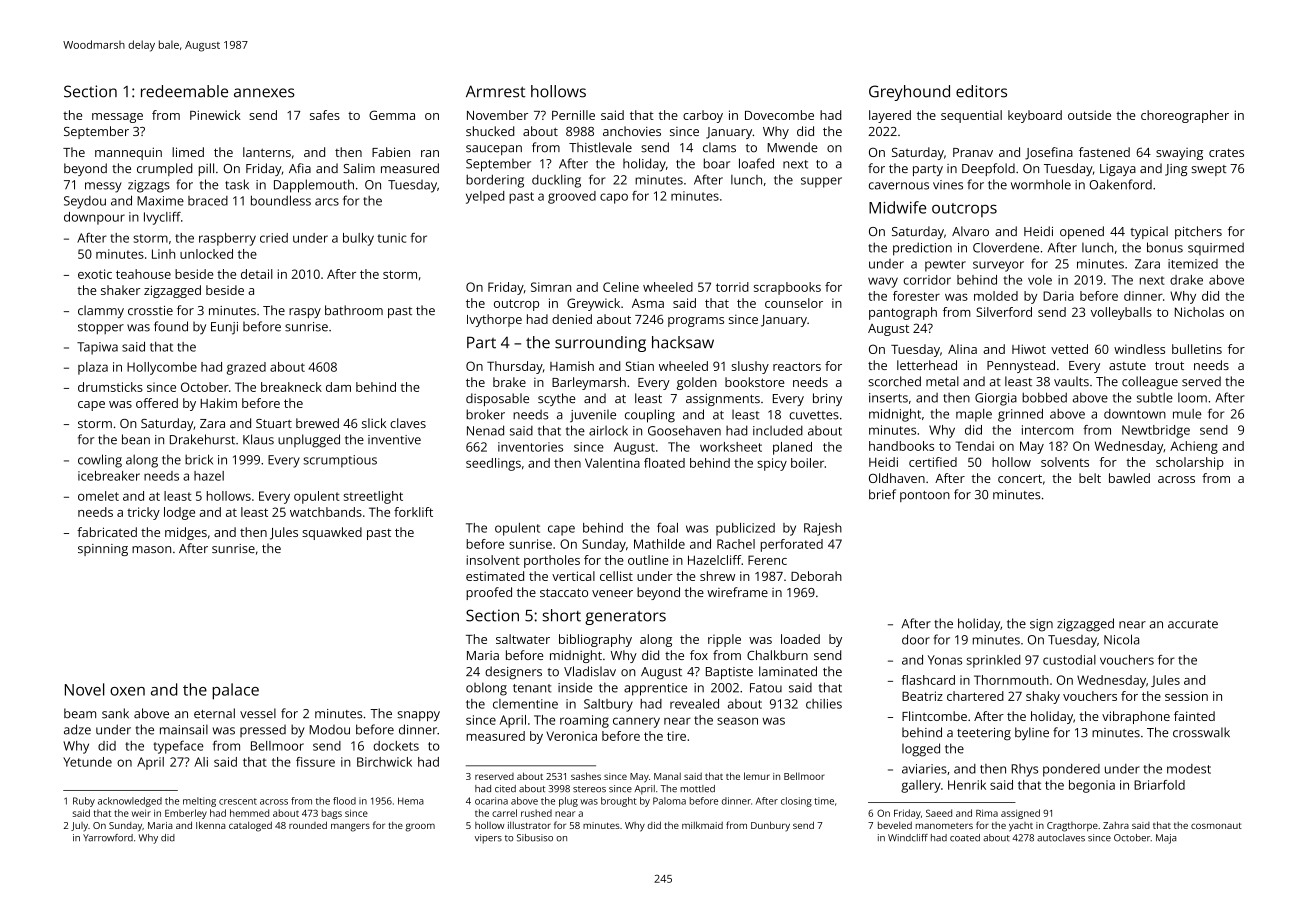  Describe the element at coordinates (1166, 839) in the screenshot. I see `Maja` at that location.
